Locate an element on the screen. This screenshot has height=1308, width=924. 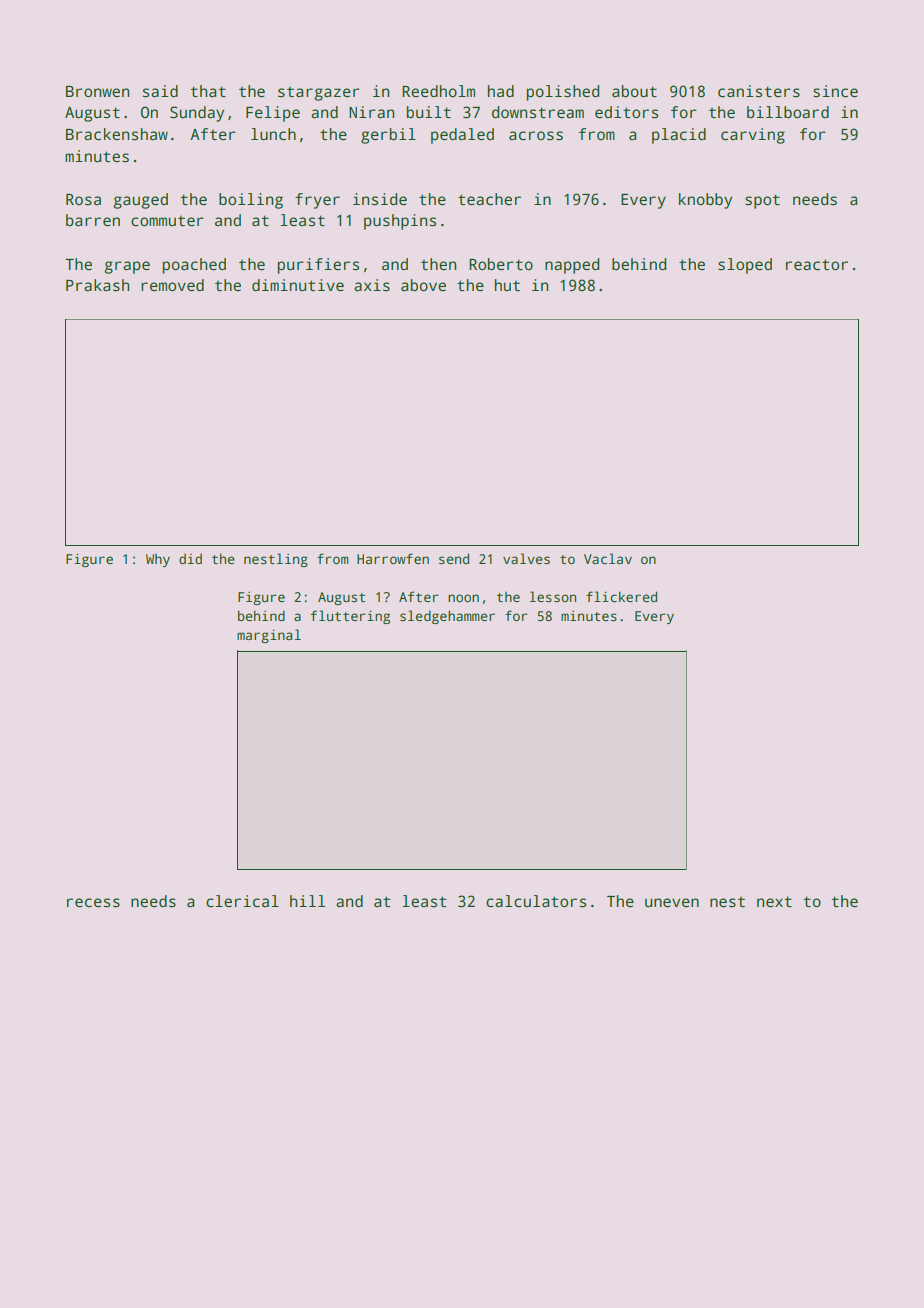
Why is located at coordinates (158, 560).
